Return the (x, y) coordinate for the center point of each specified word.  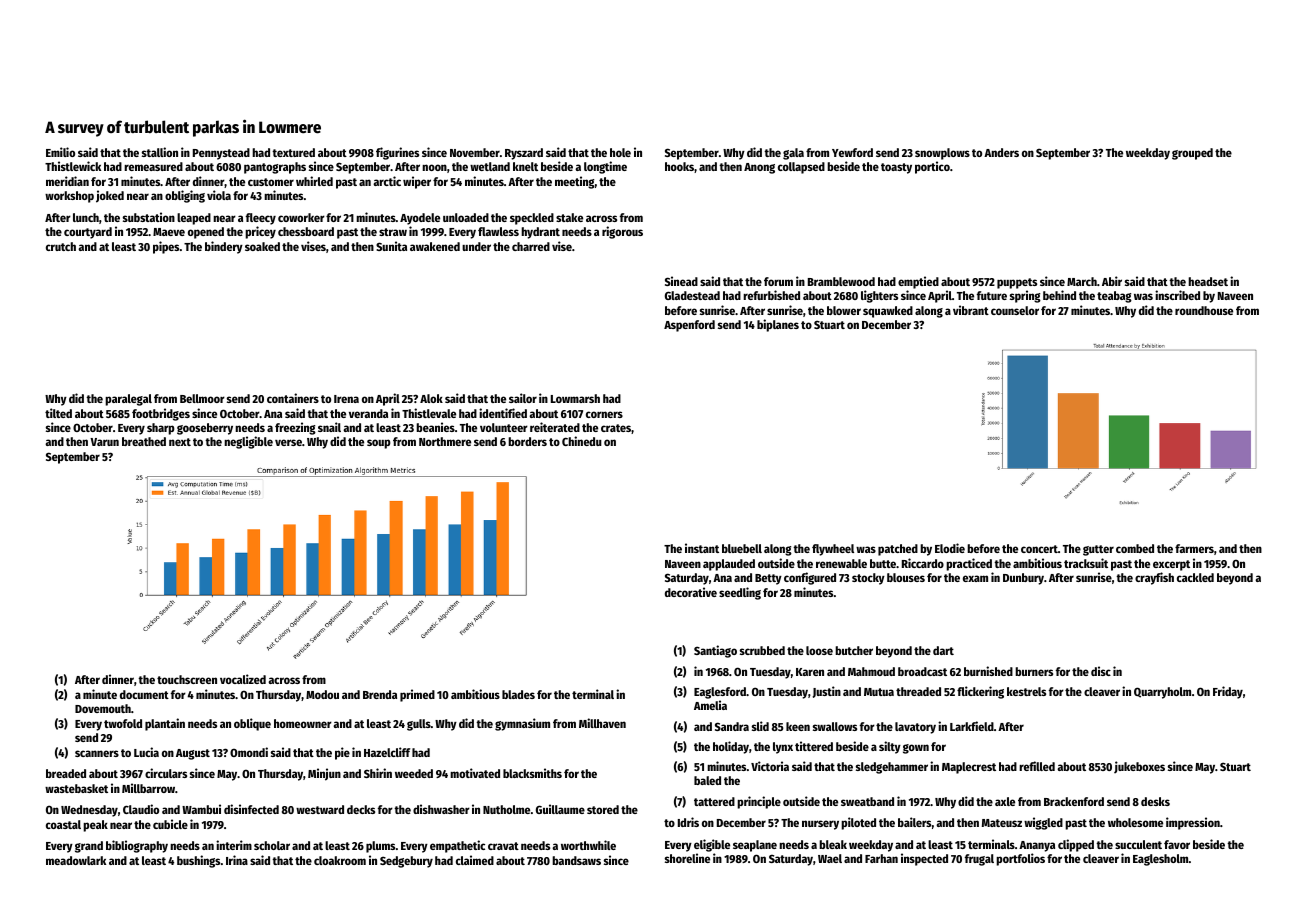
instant (702, 548)
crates (616, 428)
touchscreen (187, 679)
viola (219, 195)
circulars (166, 773)
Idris (688, 822)
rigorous (622, 232)
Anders (1001, 152)
